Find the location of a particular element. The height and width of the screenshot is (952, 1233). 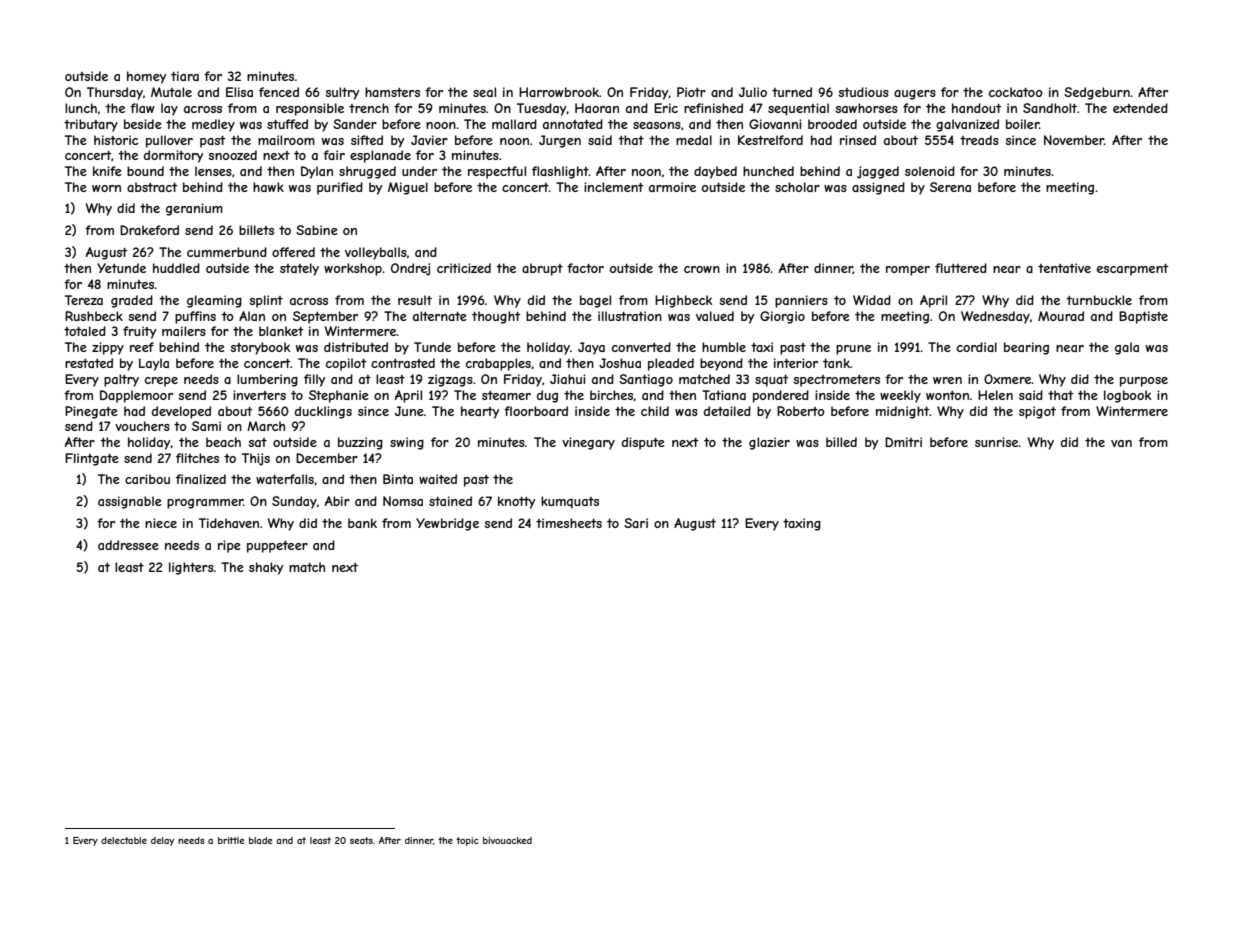

huddled is located at coordinates (176, 268).
